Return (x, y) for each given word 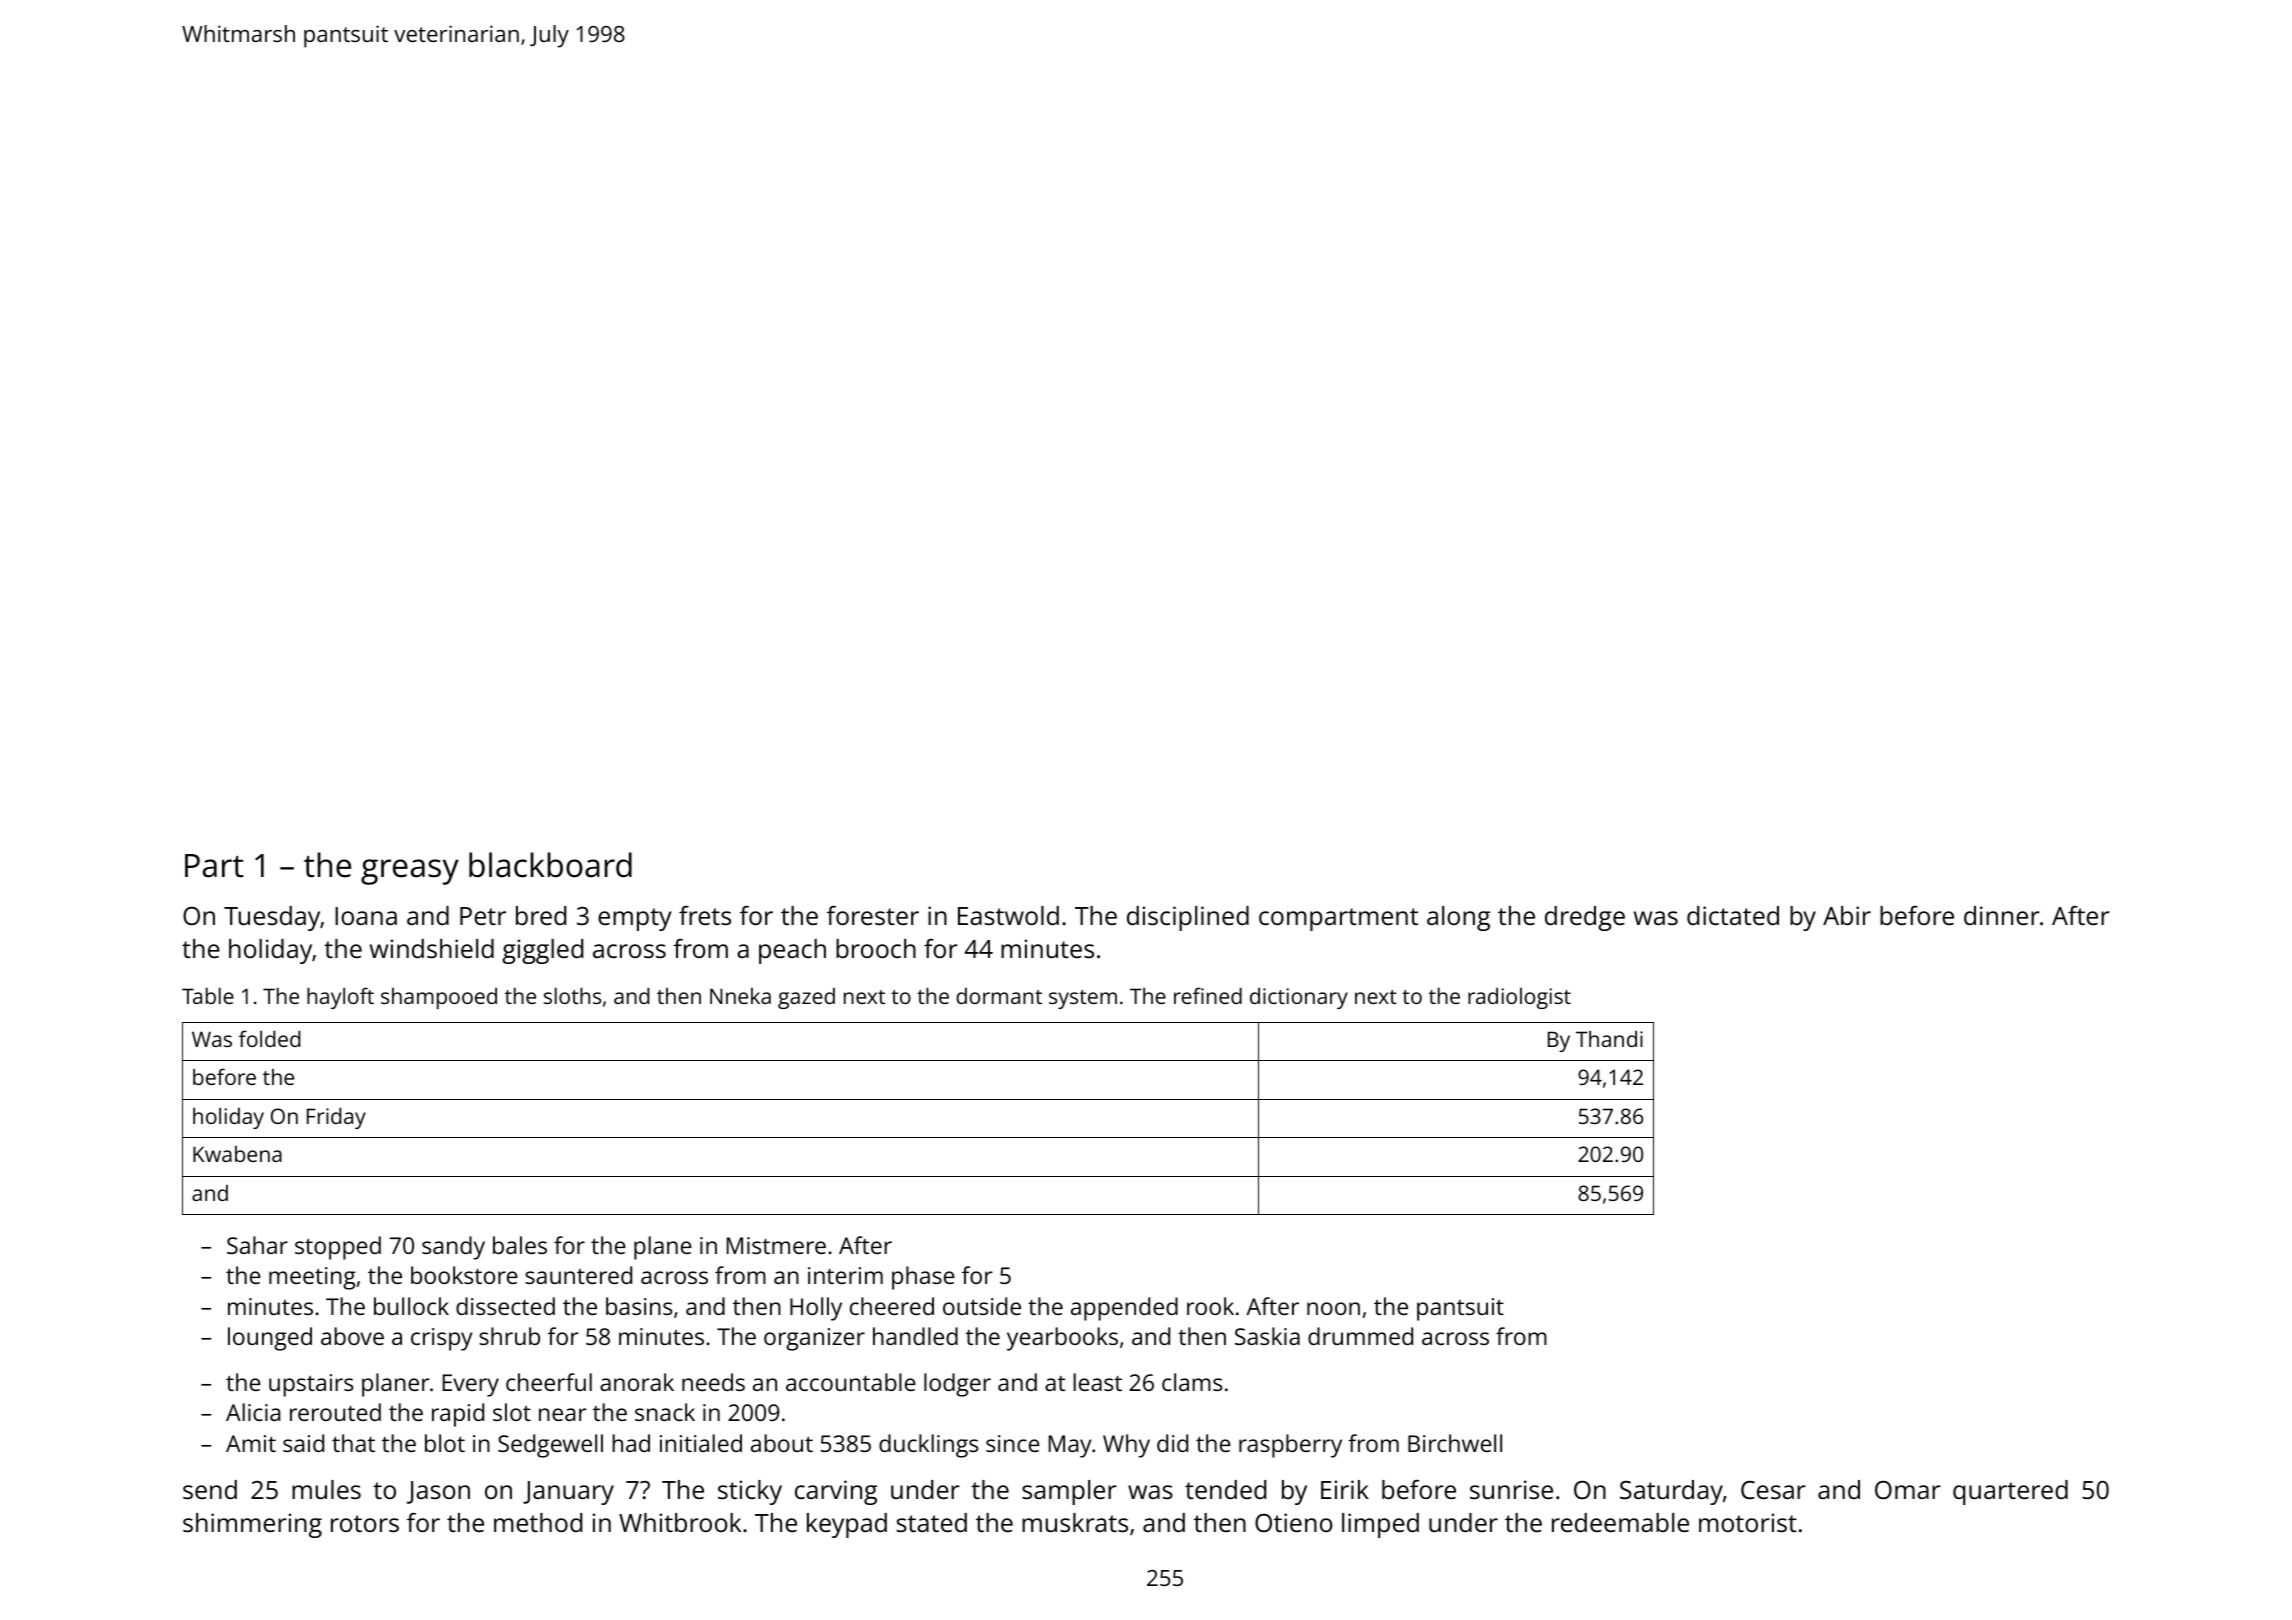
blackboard (550, 865)
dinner (2002, 915)
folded (270, 1038)
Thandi (1609, 1038)
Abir (1847, 915)
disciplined (1188, 918)
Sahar (257, 1245)
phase (923, 1278)
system (1083, 999)
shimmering (252, 1525)
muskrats (1075, 1522)
